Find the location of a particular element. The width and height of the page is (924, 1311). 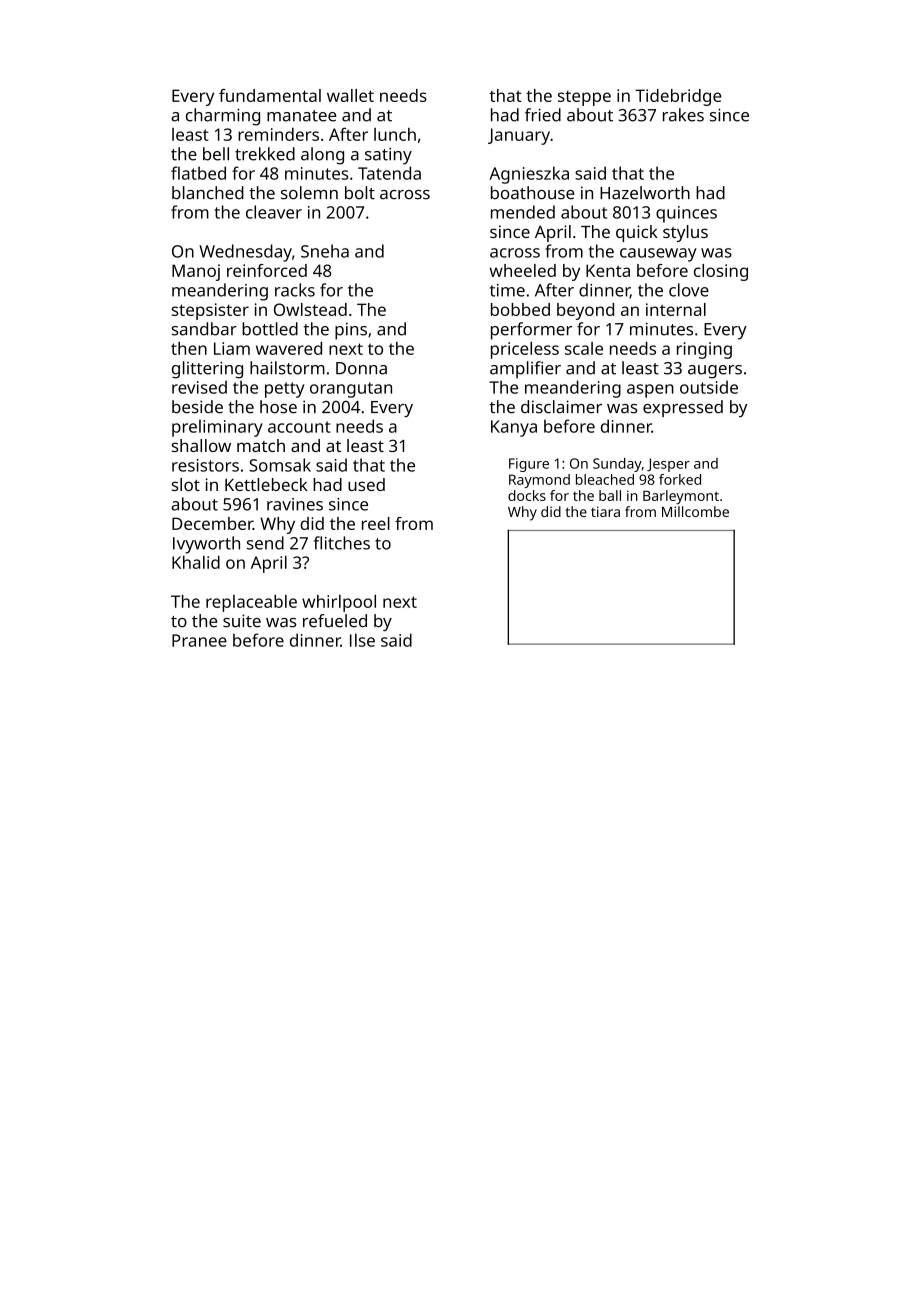

wallet is located at coordinates (350, 95).
